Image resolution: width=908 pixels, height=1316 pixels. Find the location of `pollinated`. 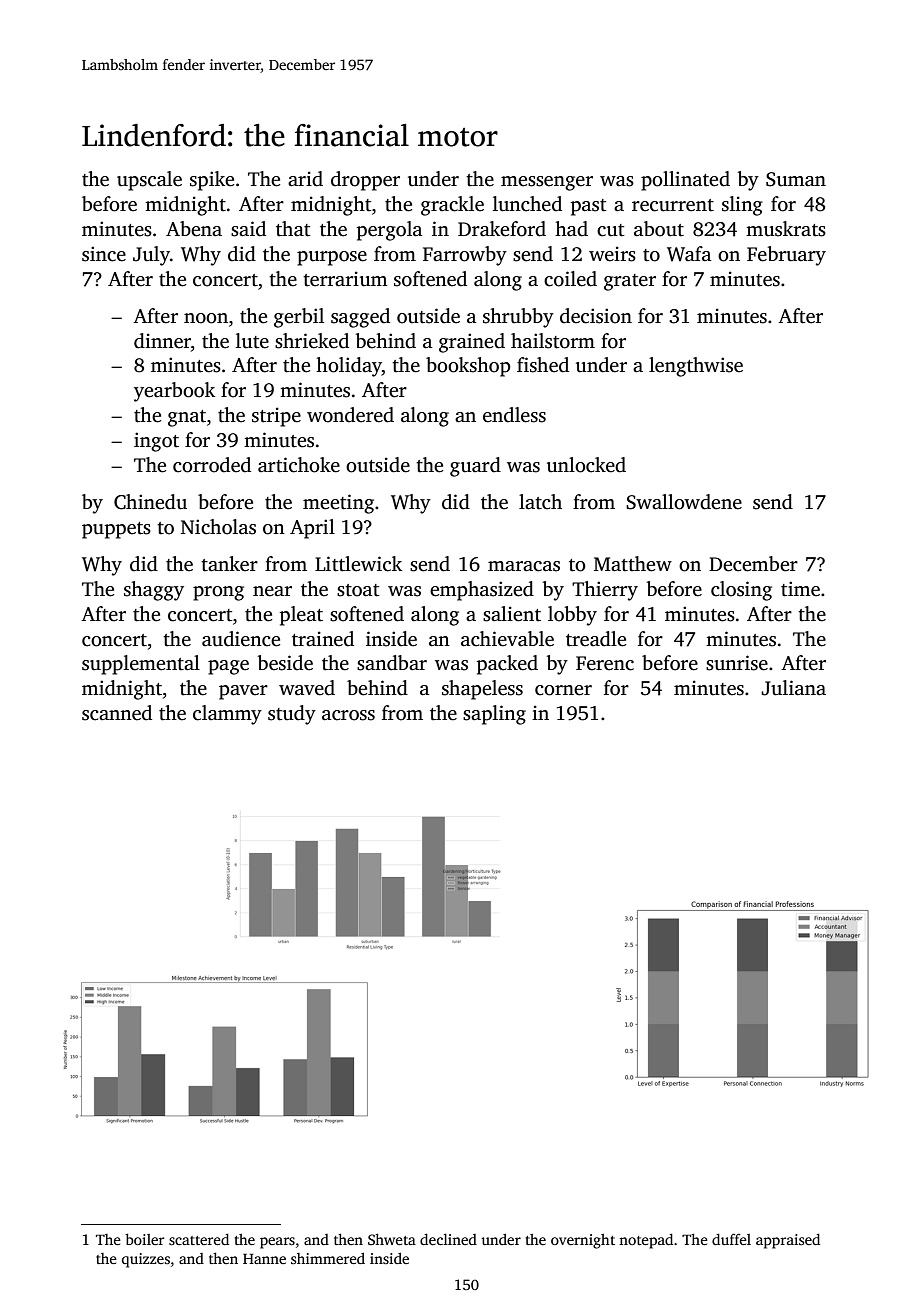

pollinated is located at coordinates (685, 181).
